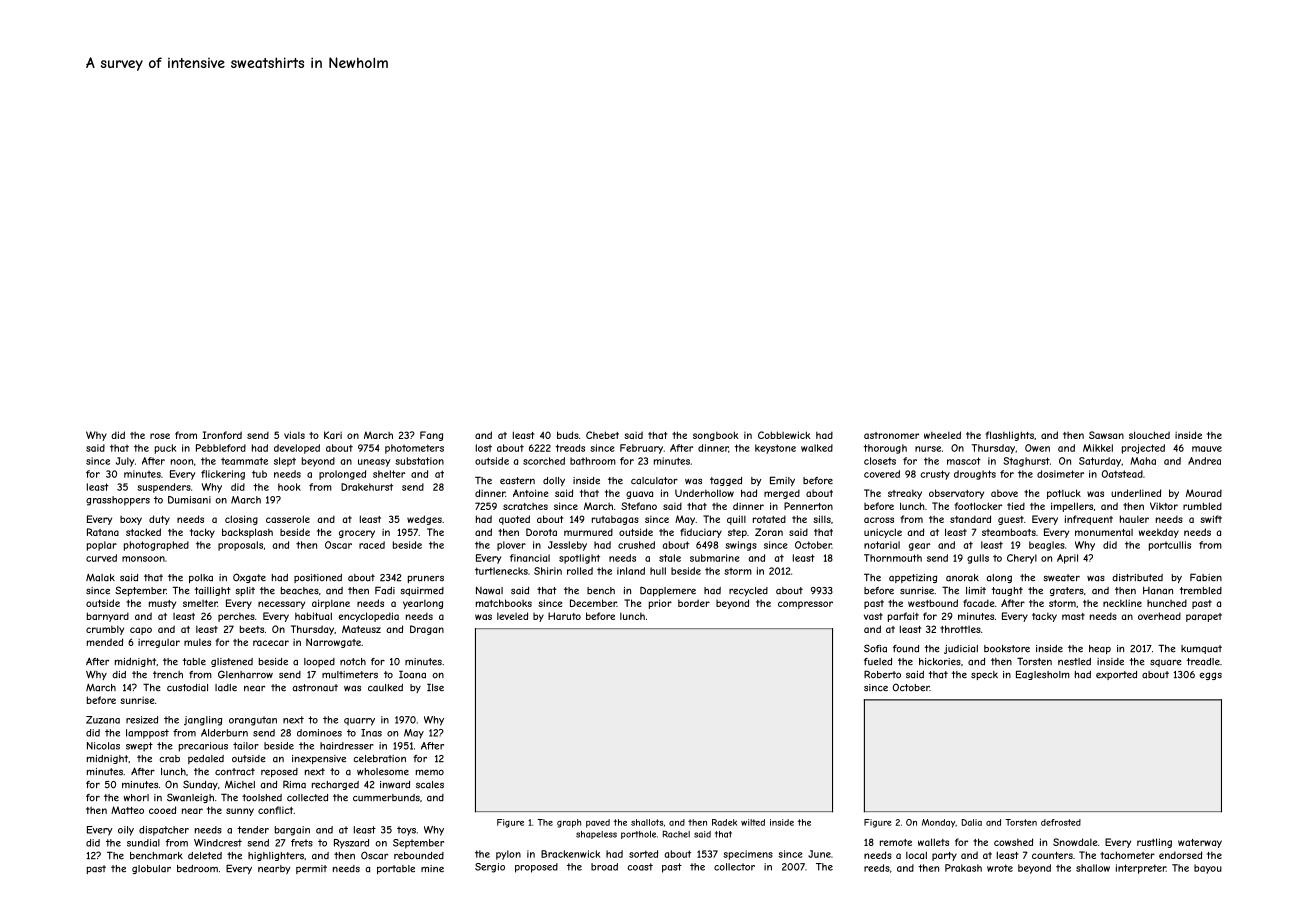 This screenshot has height=924, width=1308. What do you see at coordinates (197, 642) in the screenshot?
I see `mules` at bounding box center [197, 642].
